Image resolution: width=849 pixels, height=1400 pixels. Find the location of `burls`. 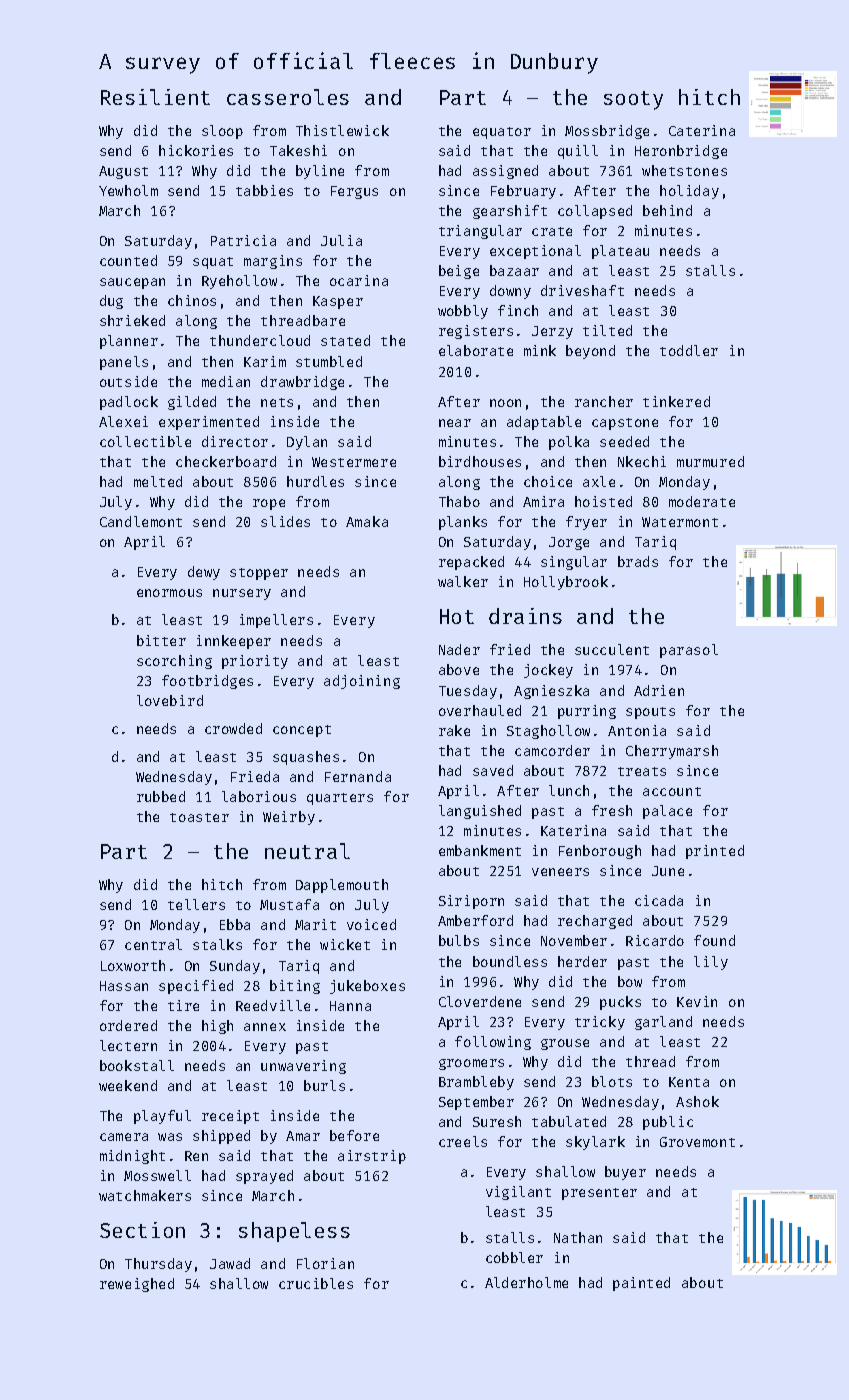

burls is located at coordinates (324, 1085).
